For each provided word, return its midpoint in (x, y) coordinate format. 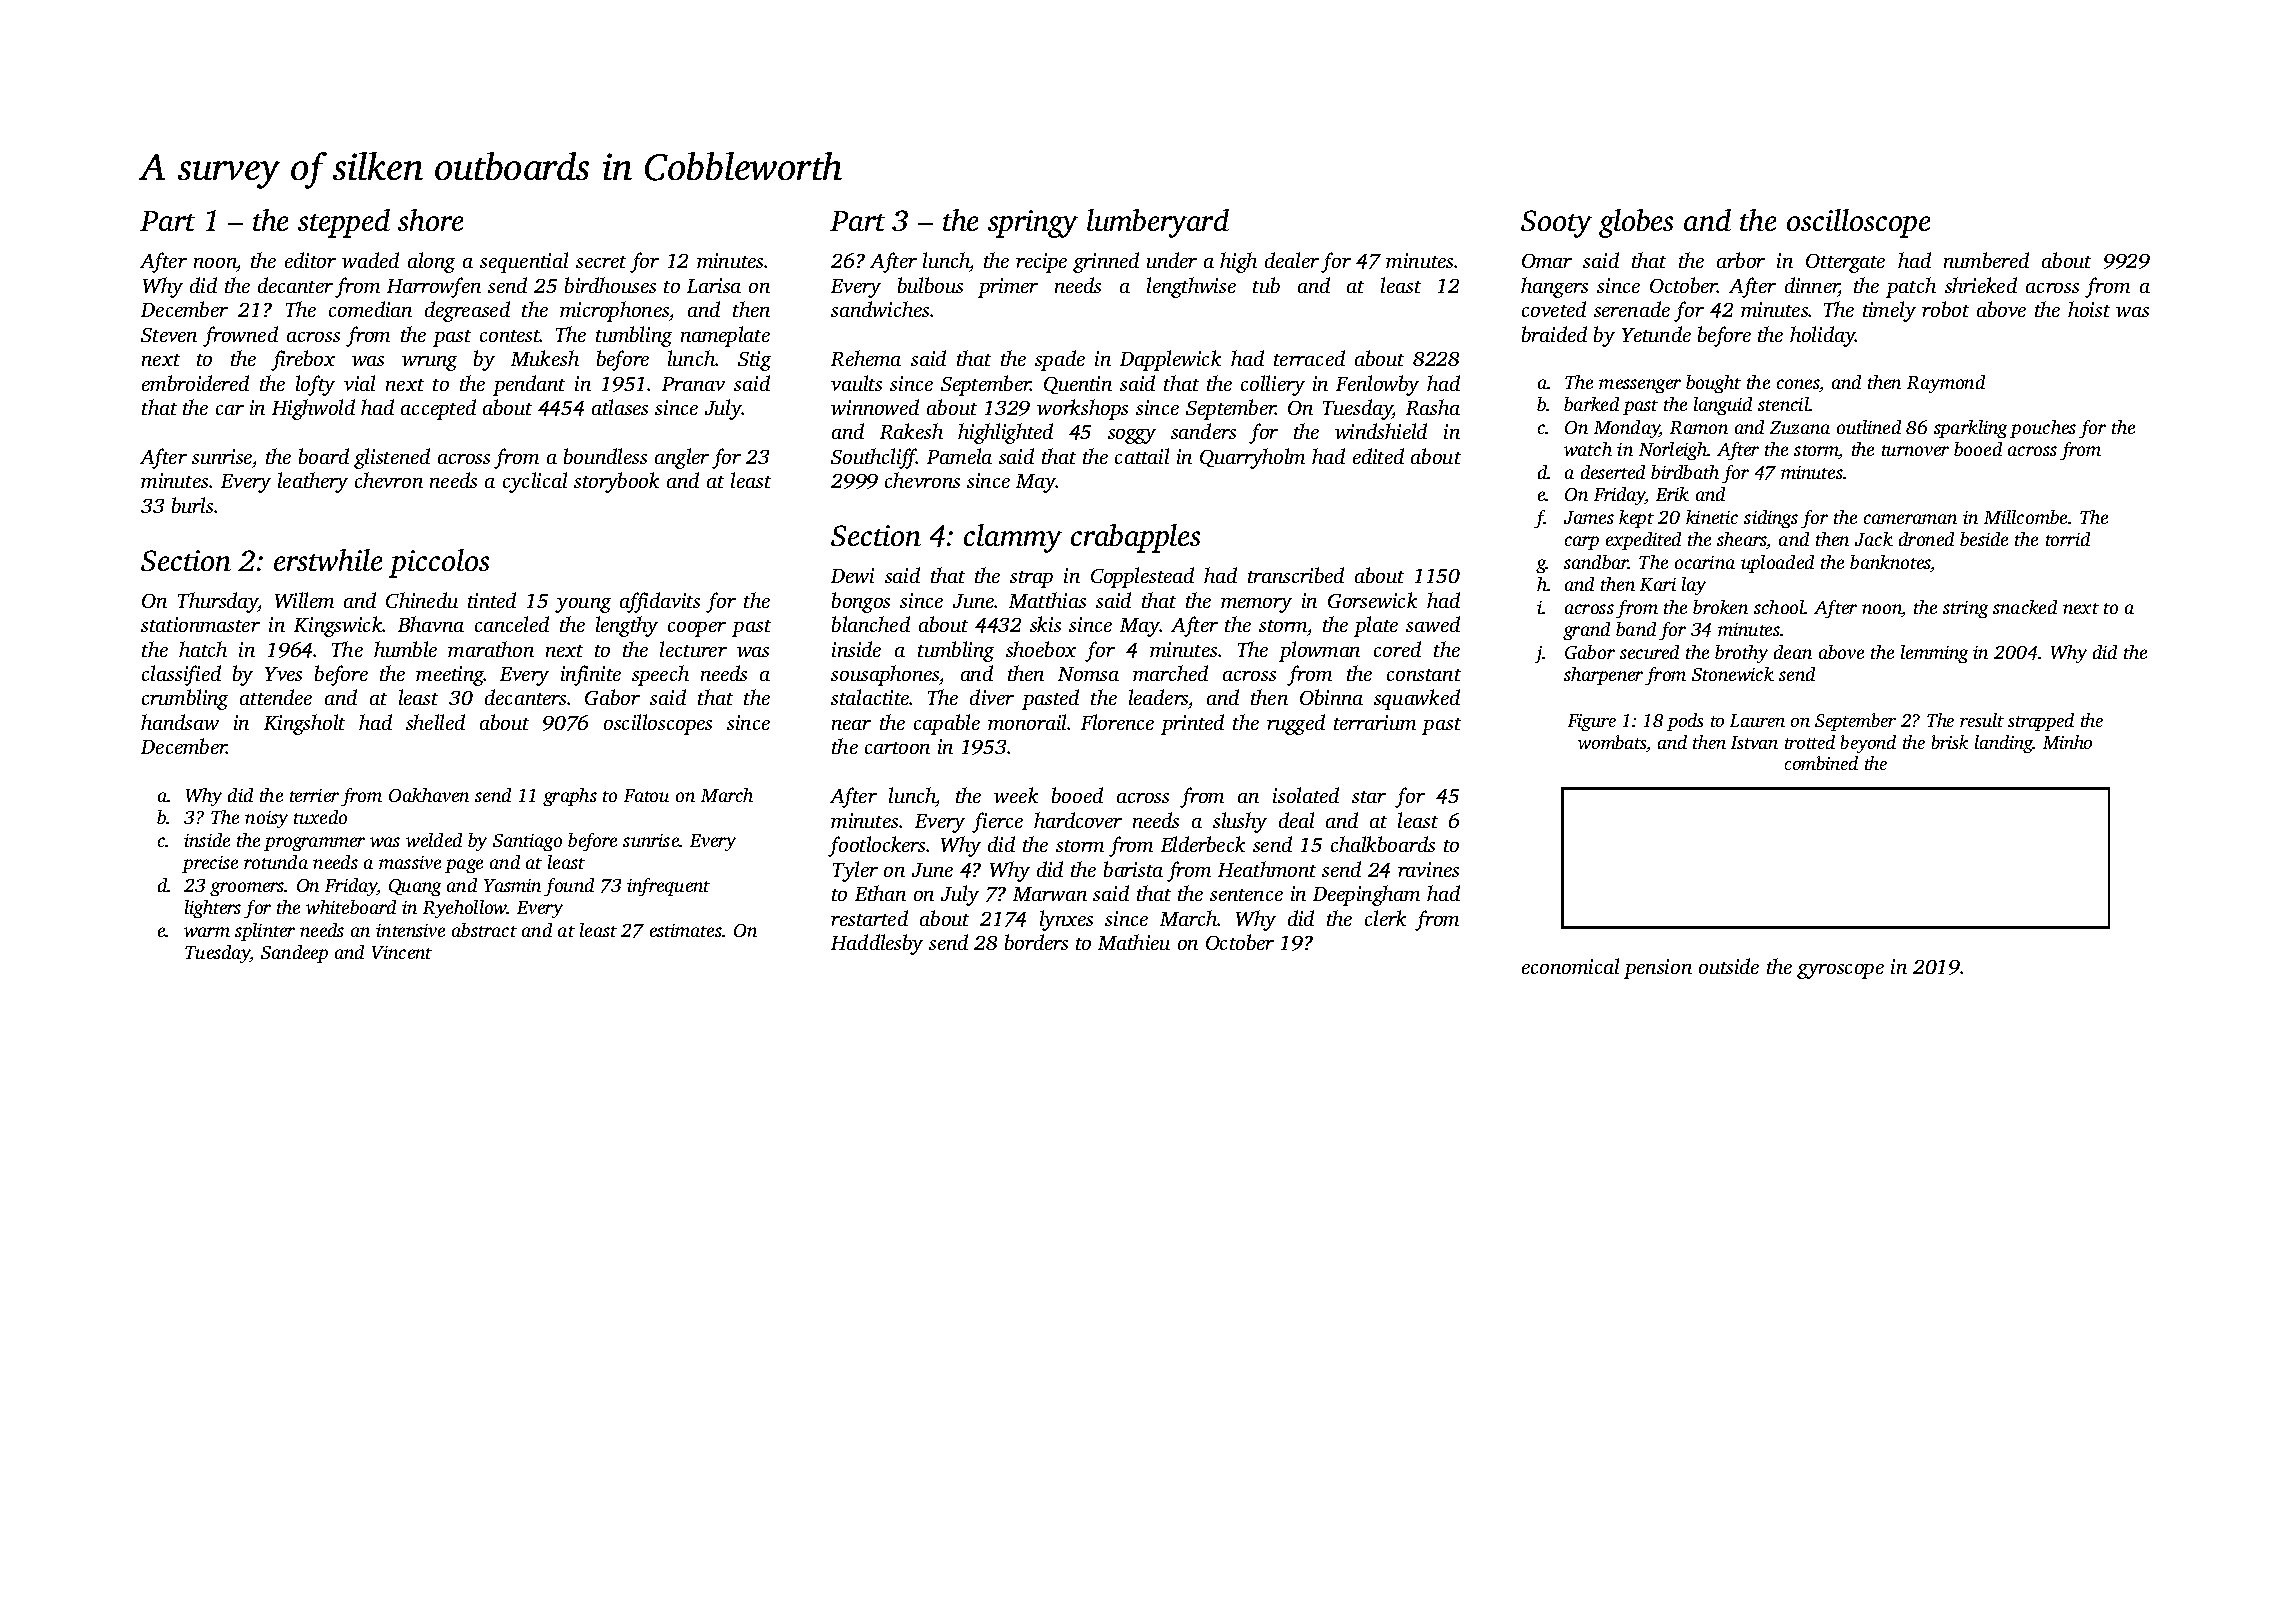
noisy (266, 819)
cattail (1142, 456)
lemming (1934, 654)
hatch (203, 649)
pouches (2043, 429)
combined (1821, 763)
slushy (1240, 822)
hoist (2089, 309)
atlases (620, 407)
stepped (344, 223)
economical (1570, 966)
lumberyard (1158, 223)
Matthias (1047, 600)
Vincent (402, 952)
